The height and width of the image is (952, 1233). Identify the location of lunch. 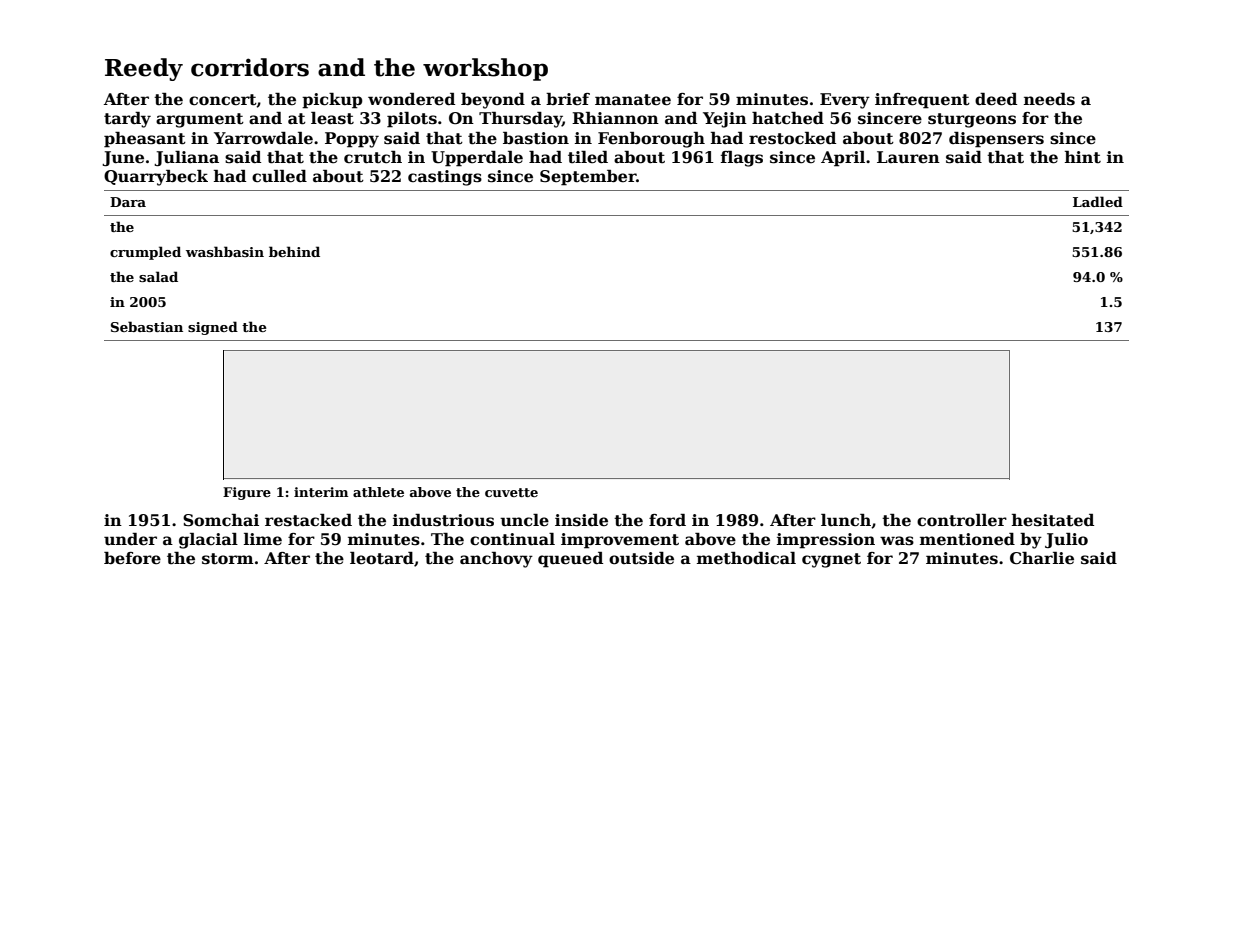
(846, 520).
